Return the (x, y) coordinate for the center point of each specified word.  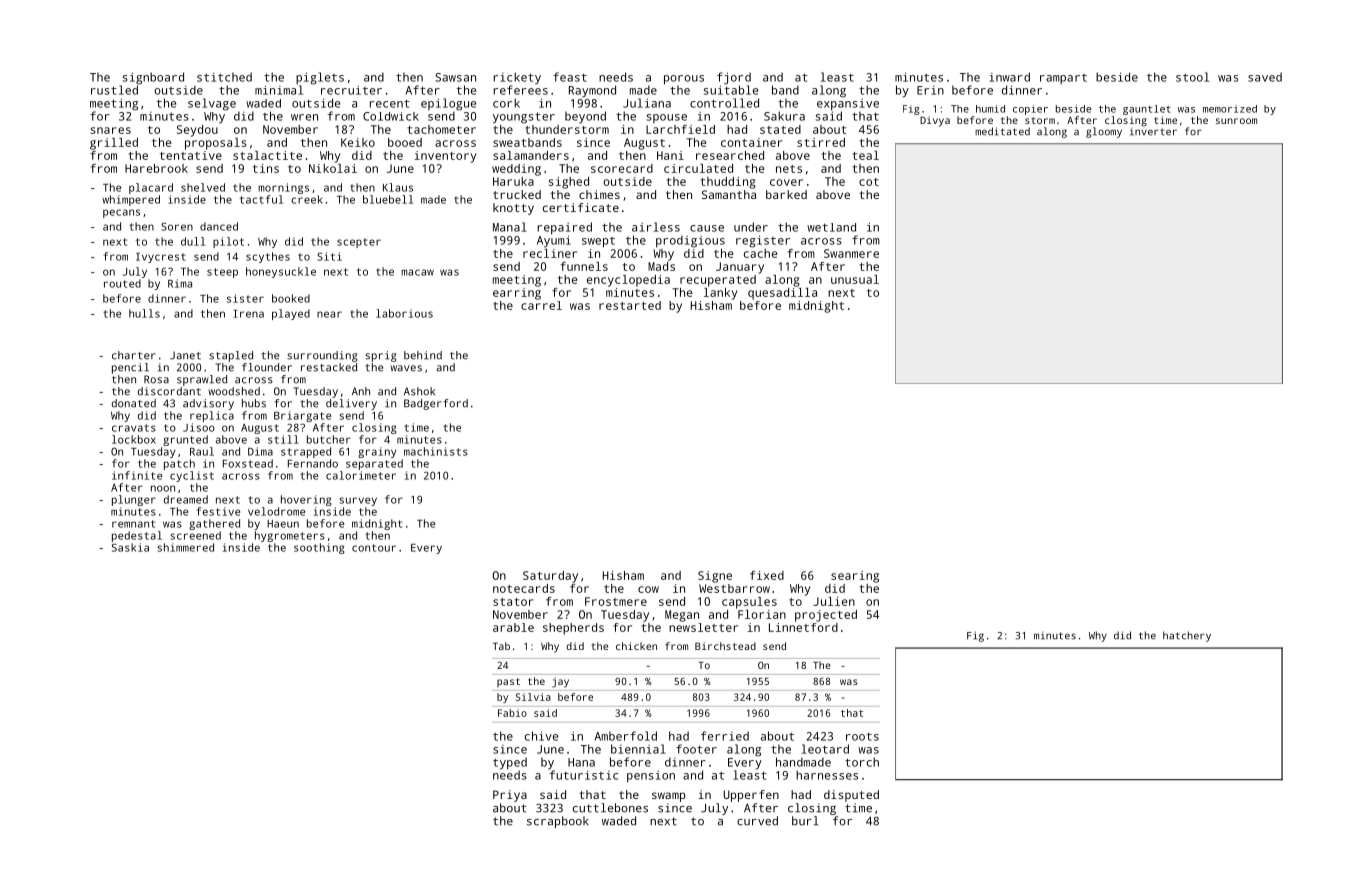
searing (855, 577)
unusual (855, 279)
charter (134, 355)
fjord (734, 78)
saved (1265, 77)
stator (513, 602)
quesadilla (782, 294)
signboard (153, 78)
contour (374, 548)
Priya (510, 796)
